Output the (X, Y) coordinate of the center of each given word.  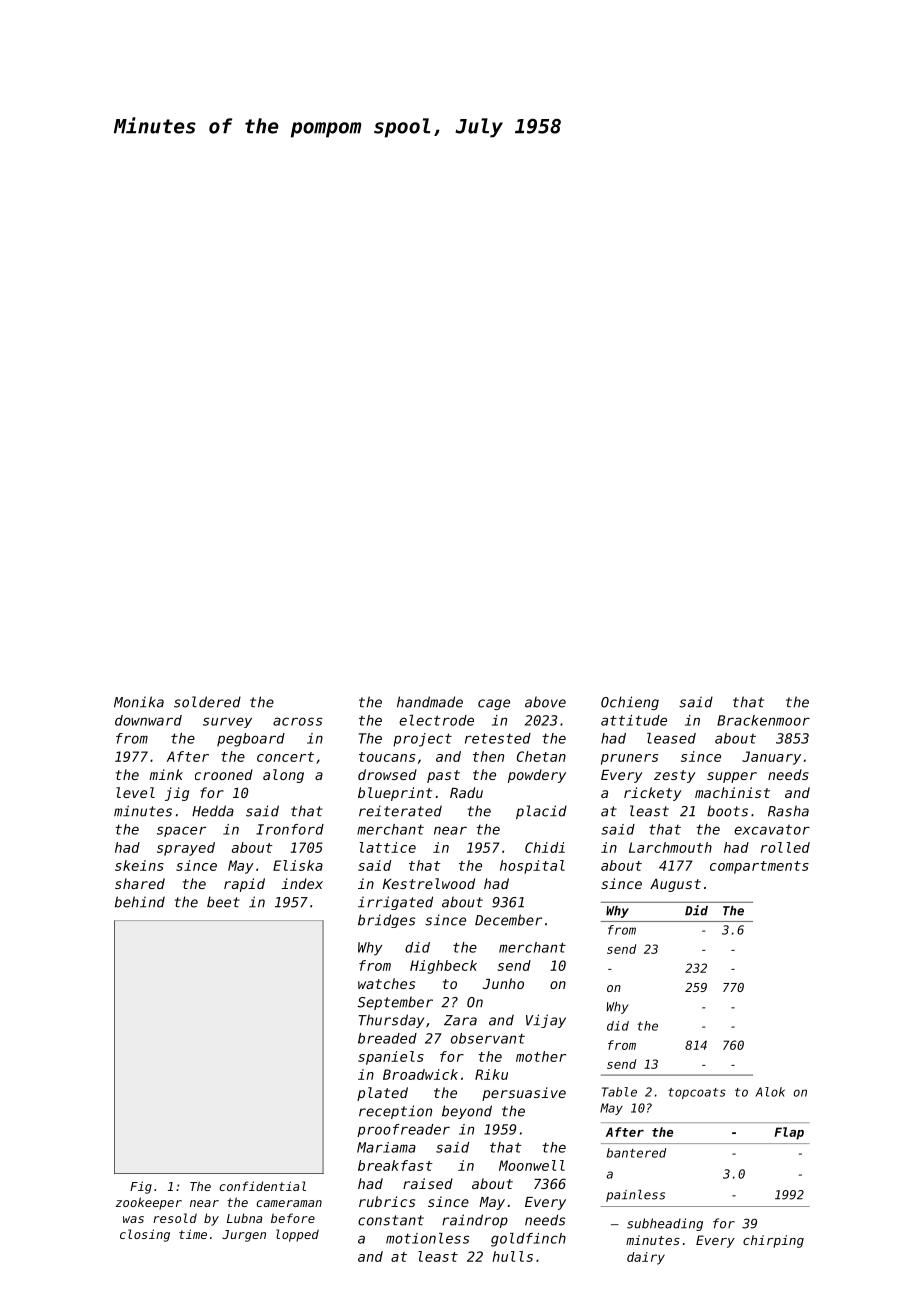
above (545, 702)
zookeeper (149, 1203)
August (675, 885)
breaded (387, 1038)
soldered (207, 702)
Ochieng (630, 703)
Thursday (391, 1021)
